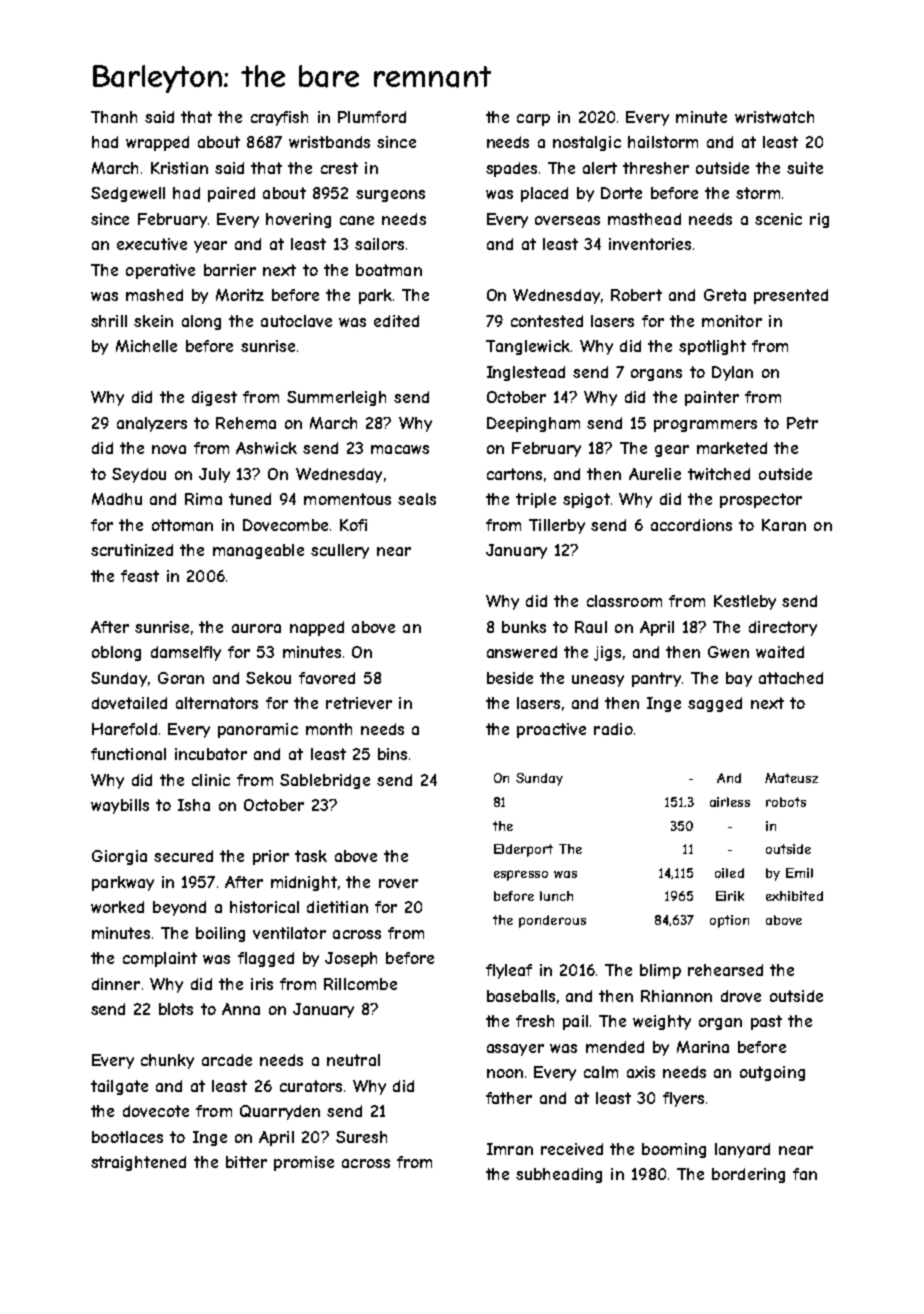 The width and height of the screenshot is (924, 1314). What do you see at coordinates (119, 857) in the screenshot?
I see `Giorgia` at bounding box center [119, 857].
